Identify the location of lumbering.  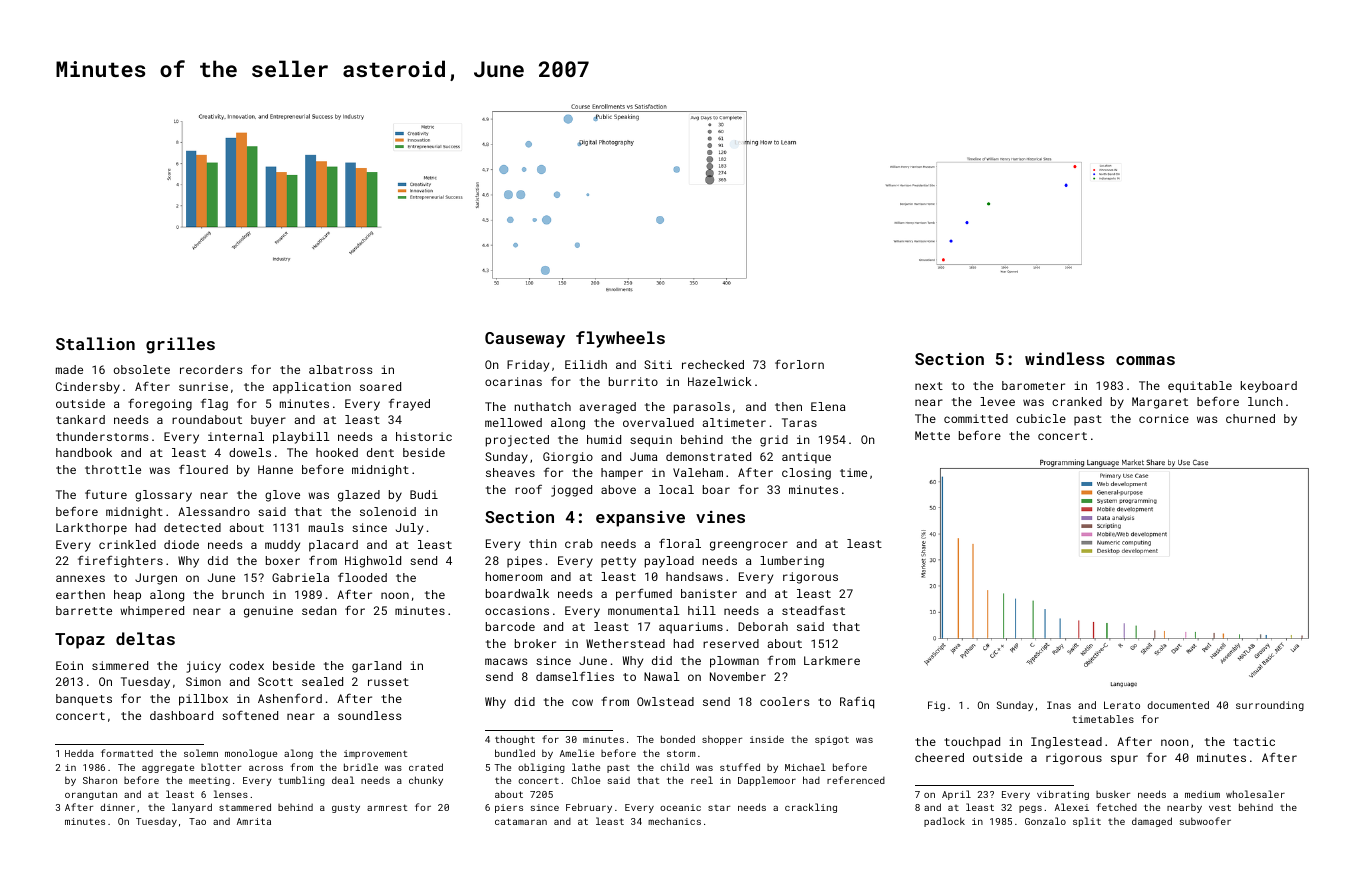
(792, 562).
